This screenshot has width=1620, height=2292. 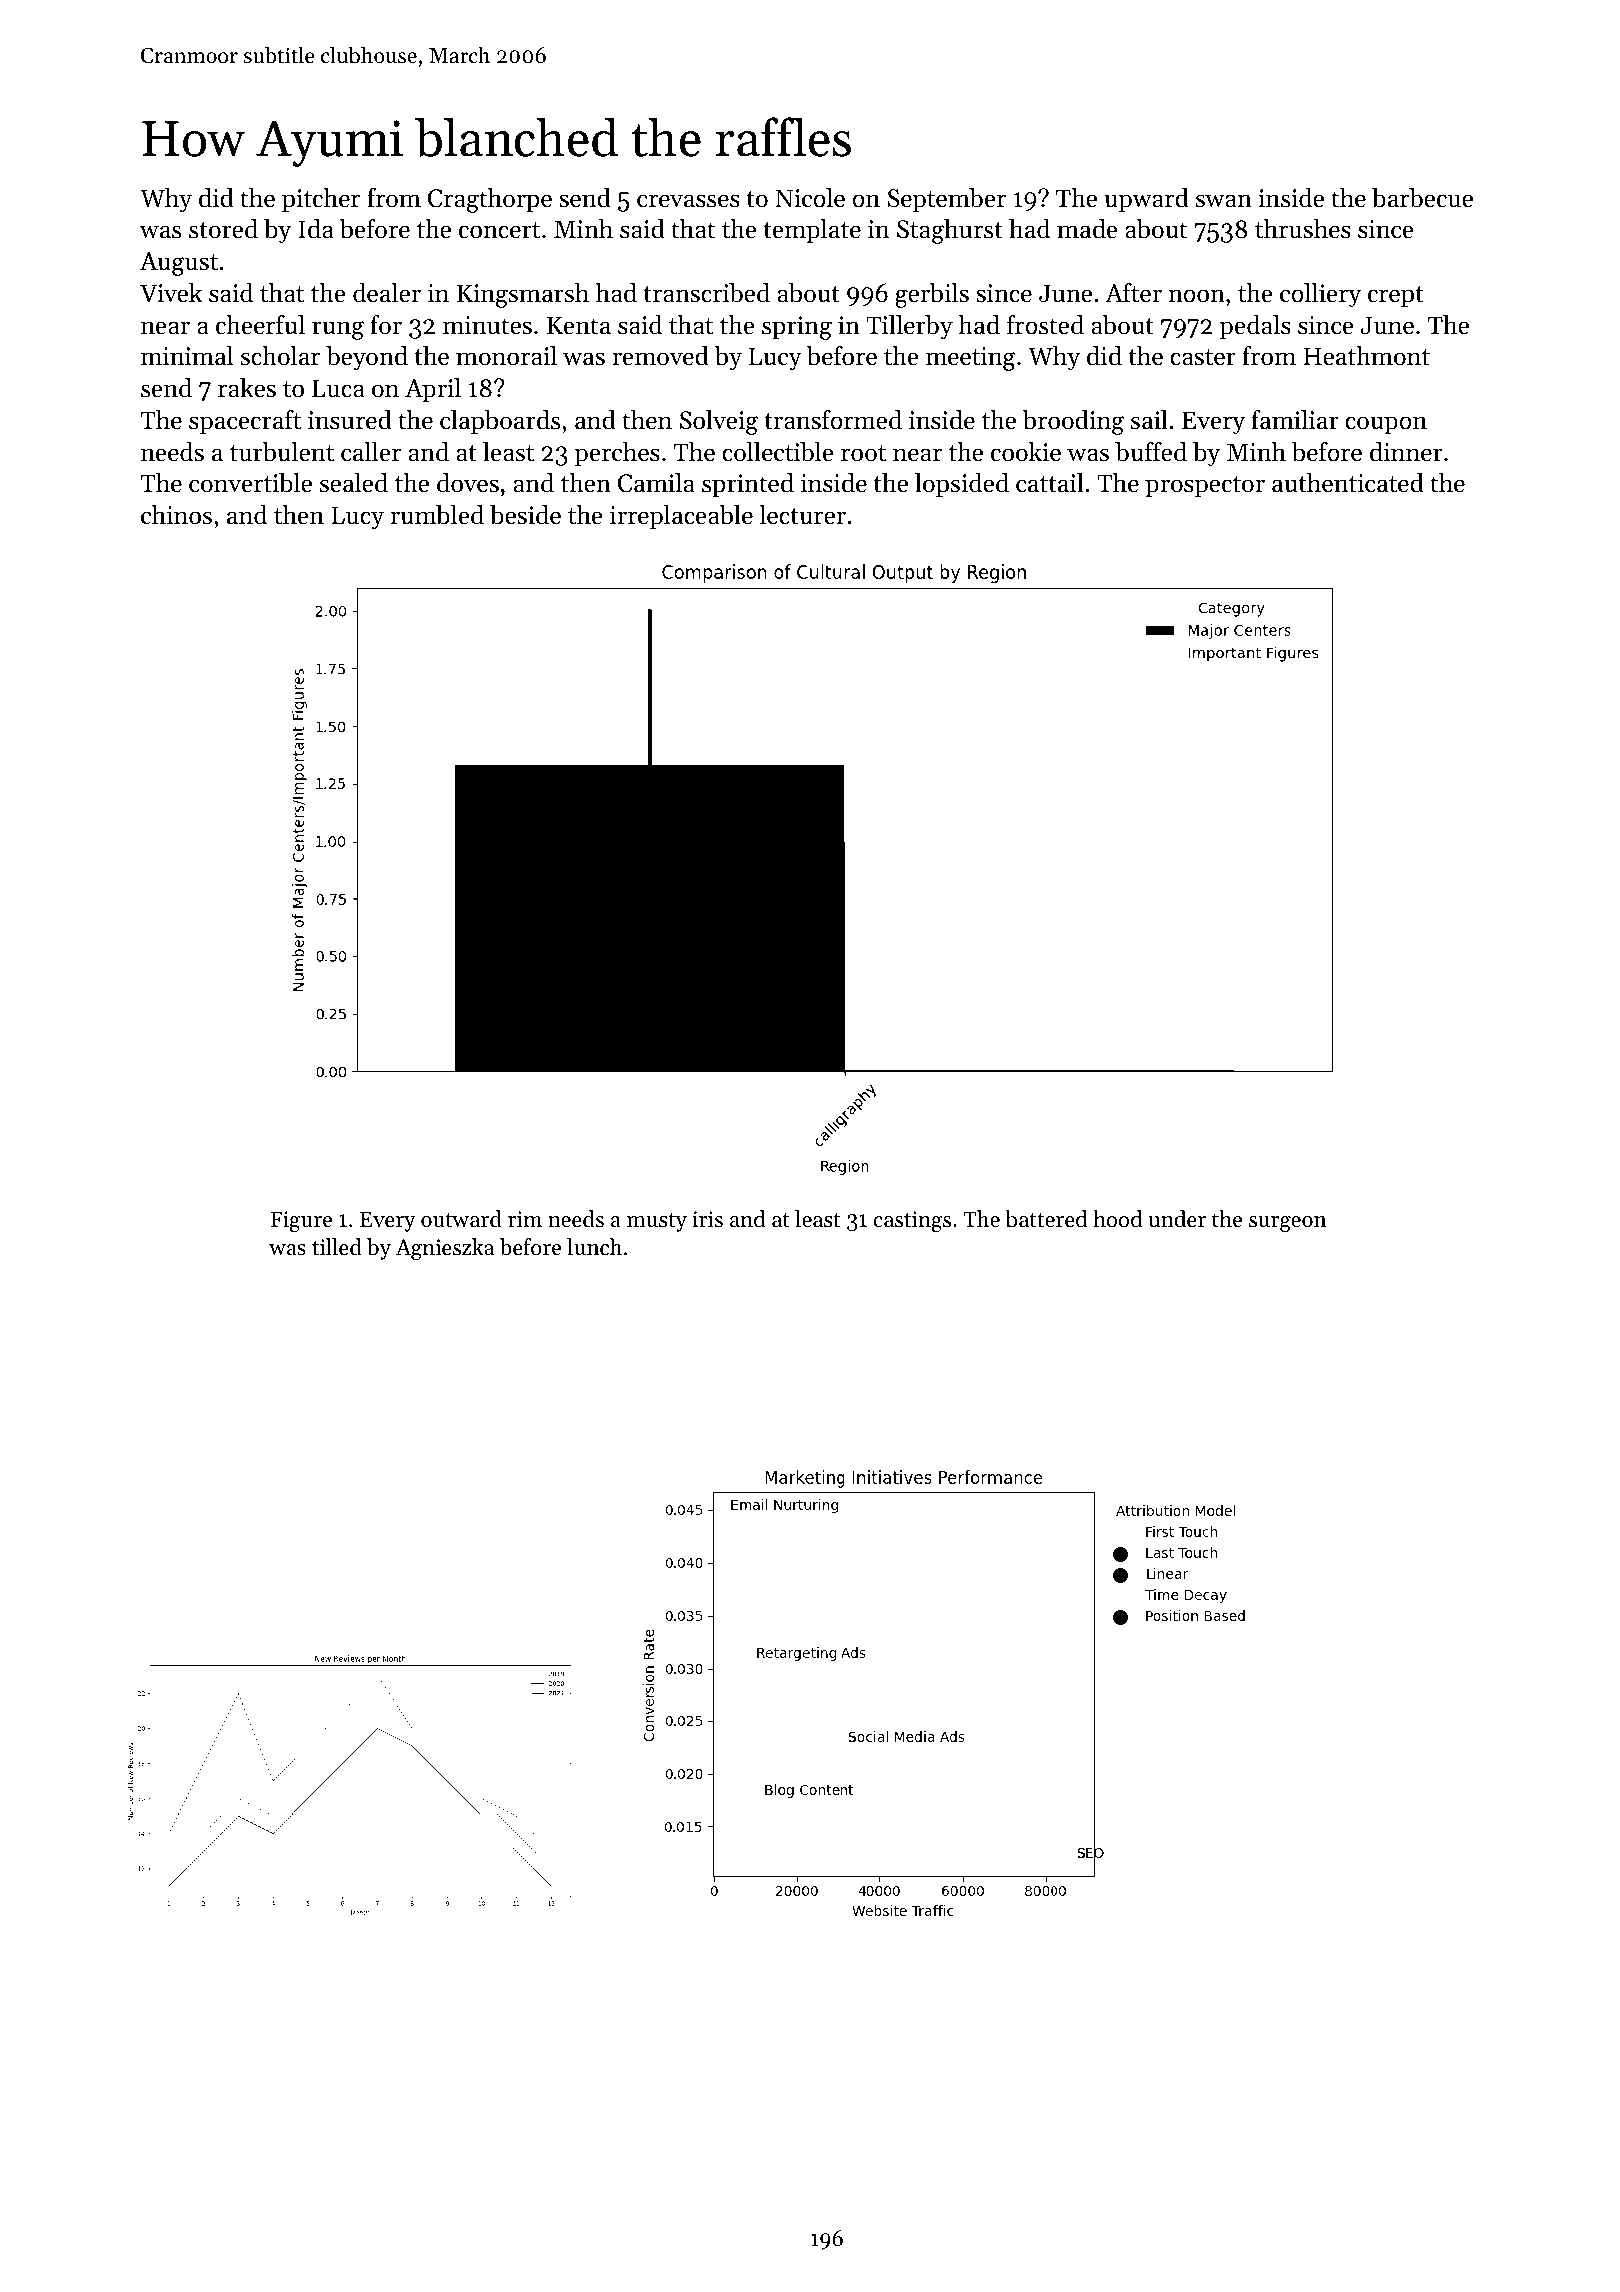 I want to click on beside, so click(x=525, y=515).
